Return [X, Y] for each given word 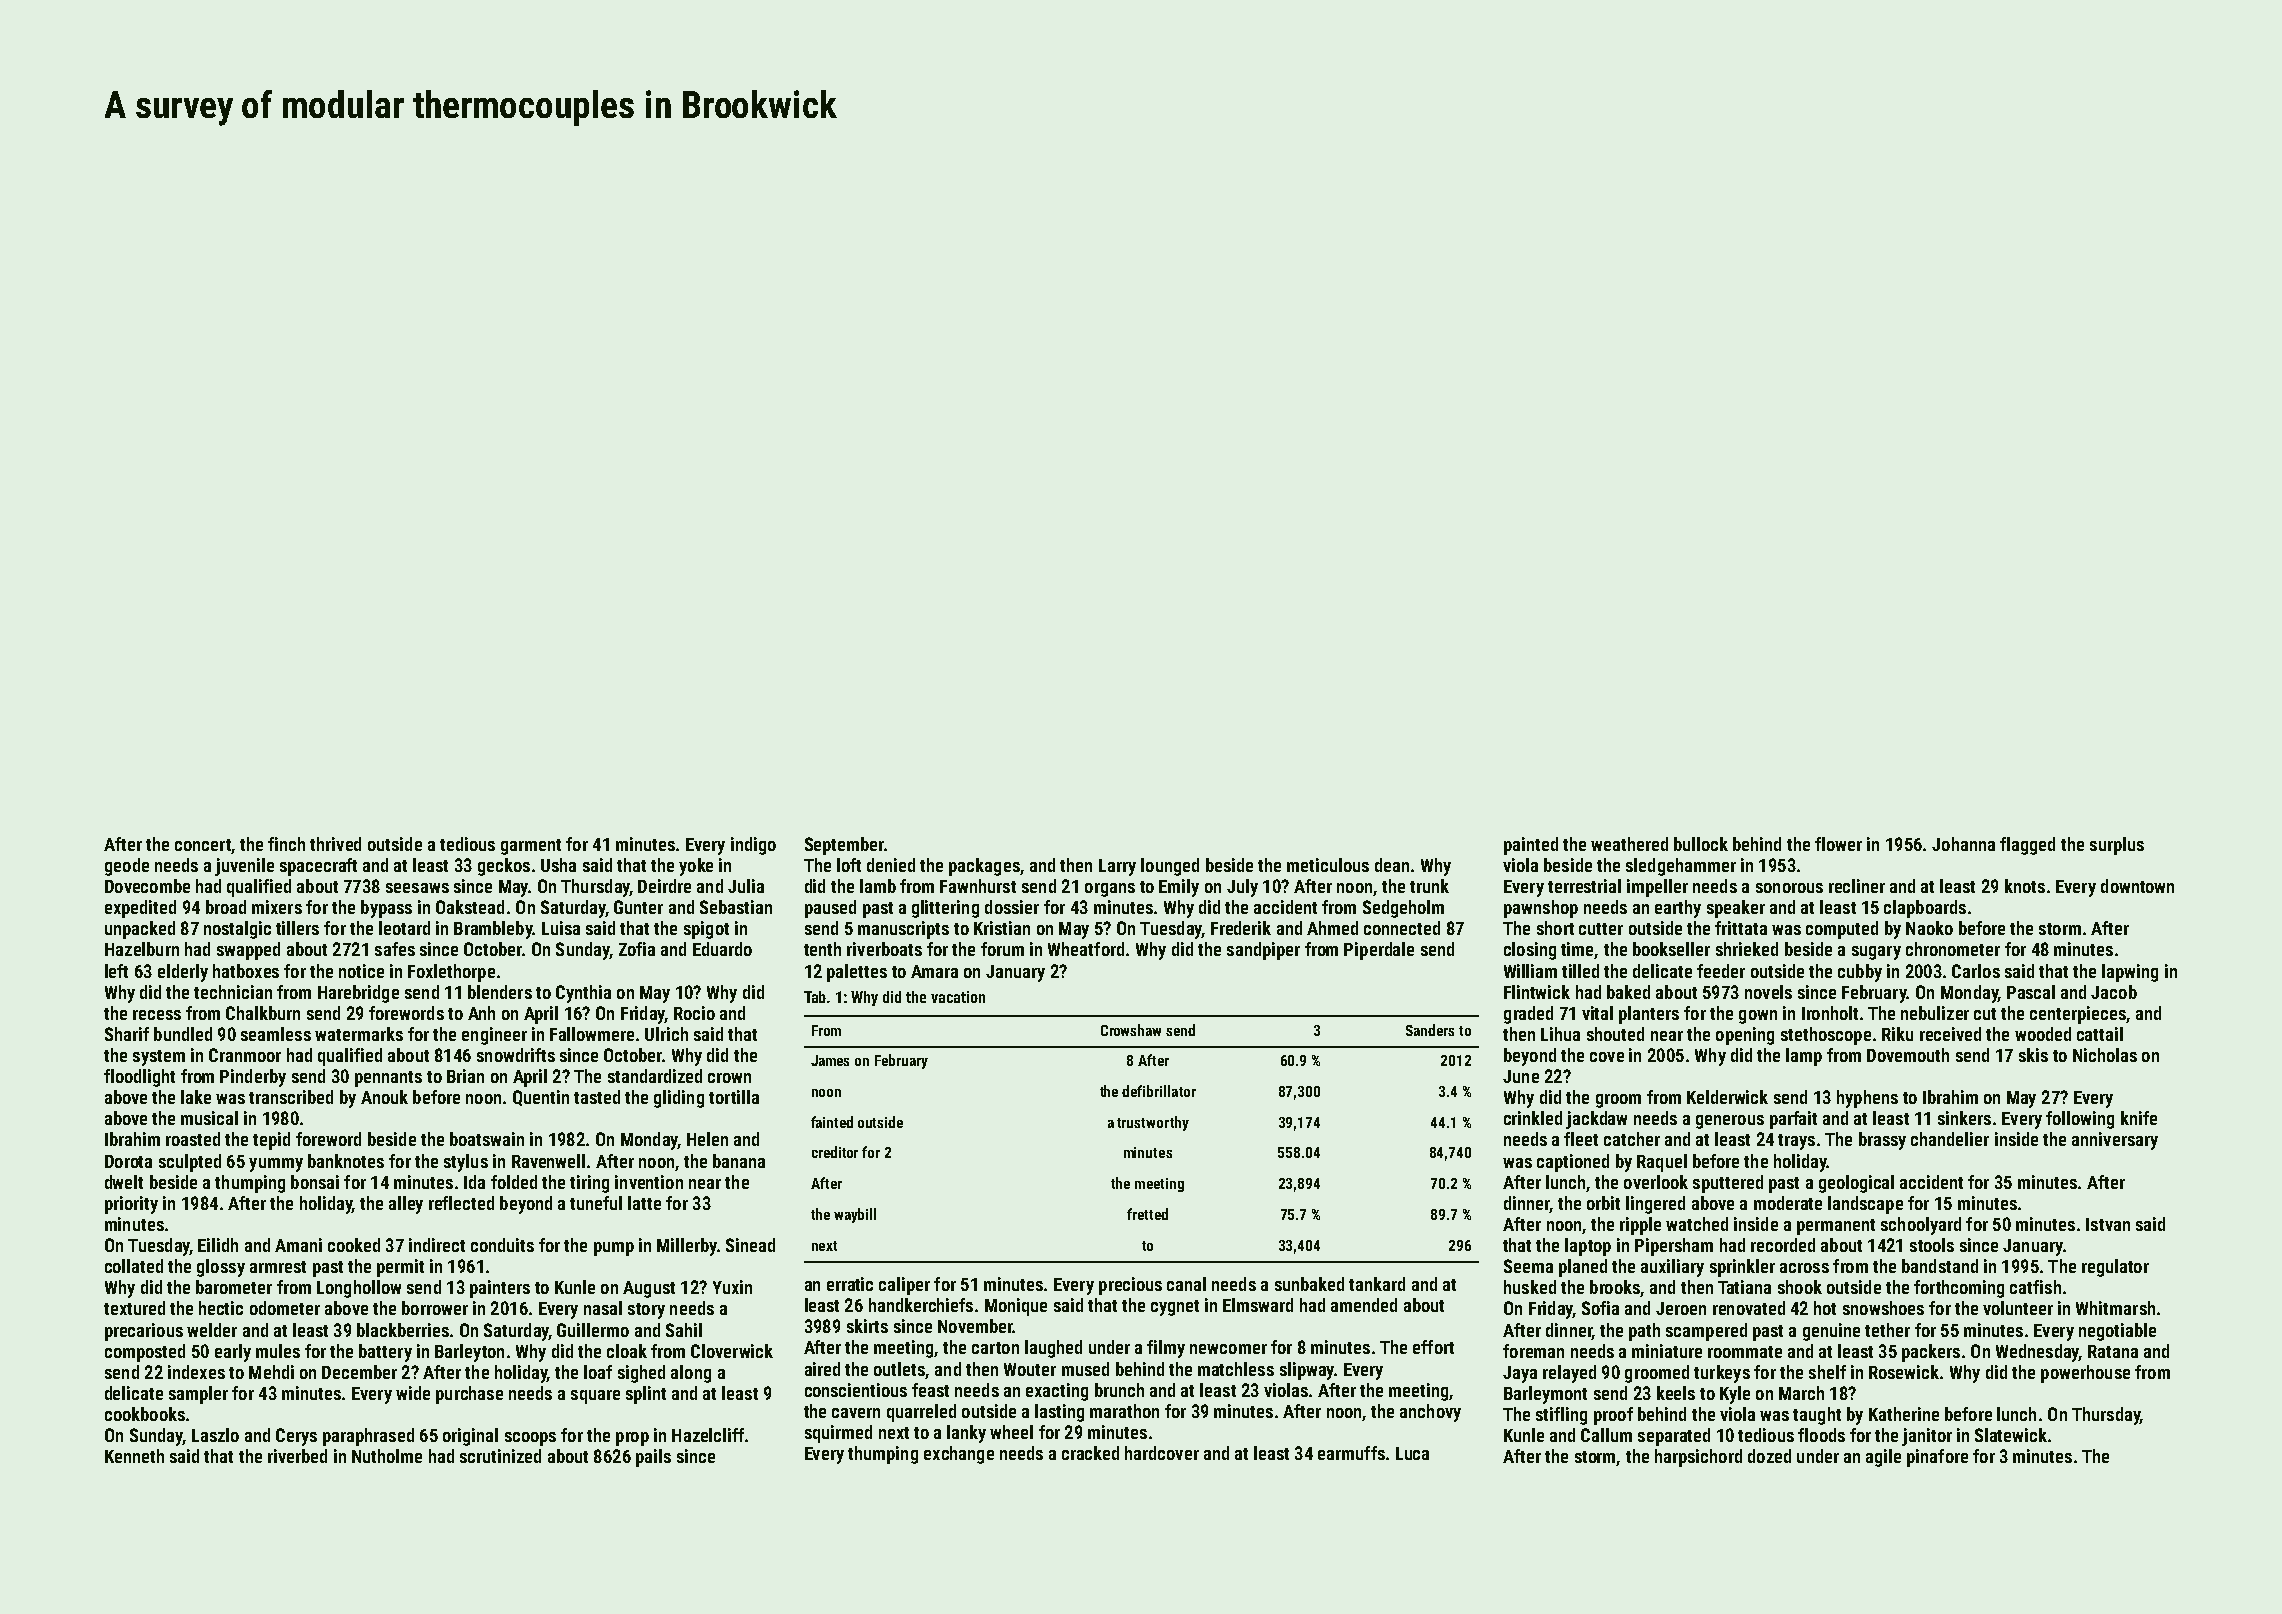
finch [286, 844]
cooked [354, 1245]
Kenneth [134, 1456]
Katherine [1904, 1414]
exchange [959, 1455]
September [844, 846]
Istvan [2108, 1224]
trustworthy [1153, 1123]
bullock [1701, 844]
